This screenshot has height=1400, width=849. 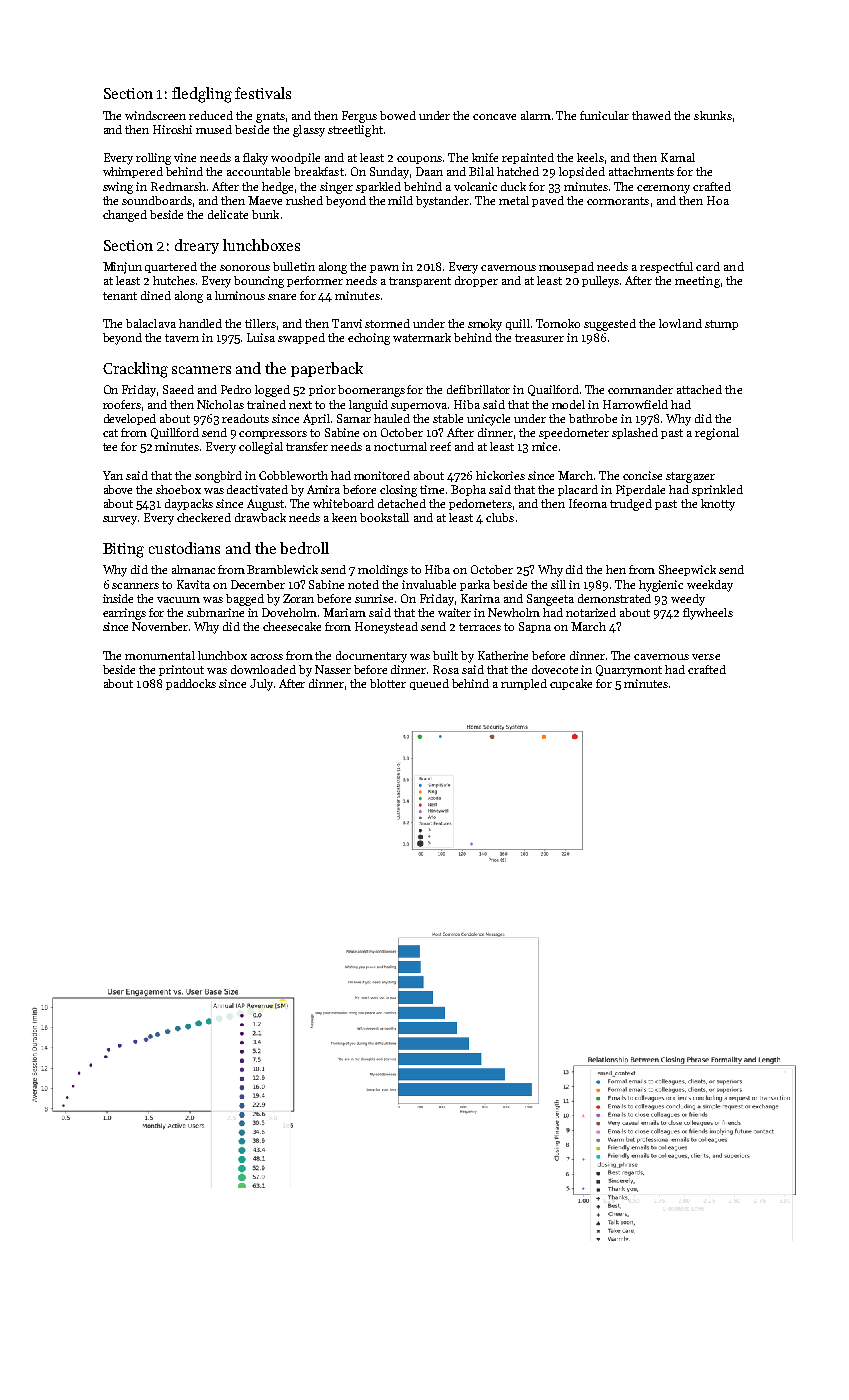 I want to click on Amira, so click(x=323, y=489).
